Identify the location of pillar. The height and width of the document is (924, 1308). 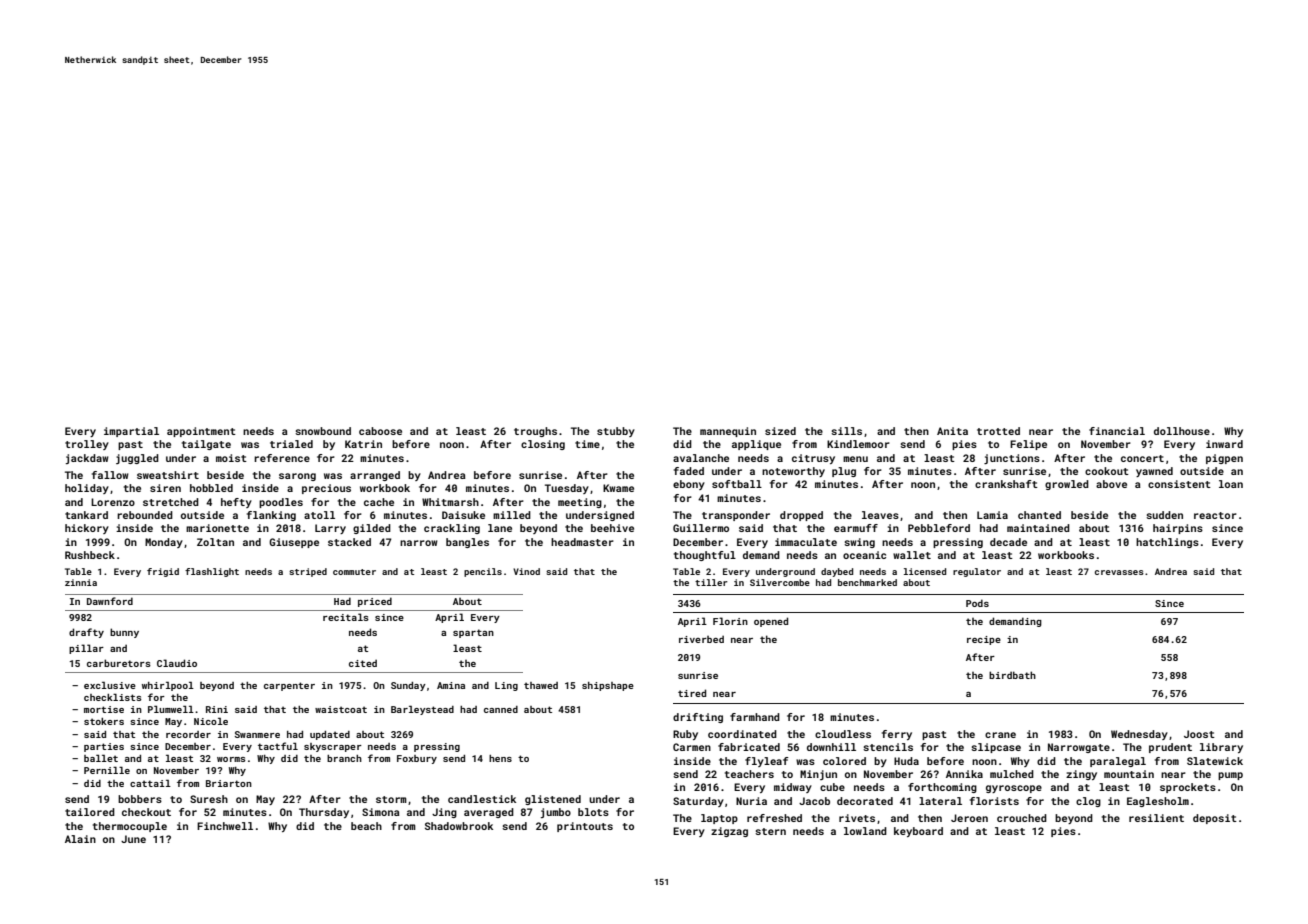
(86, 649).
